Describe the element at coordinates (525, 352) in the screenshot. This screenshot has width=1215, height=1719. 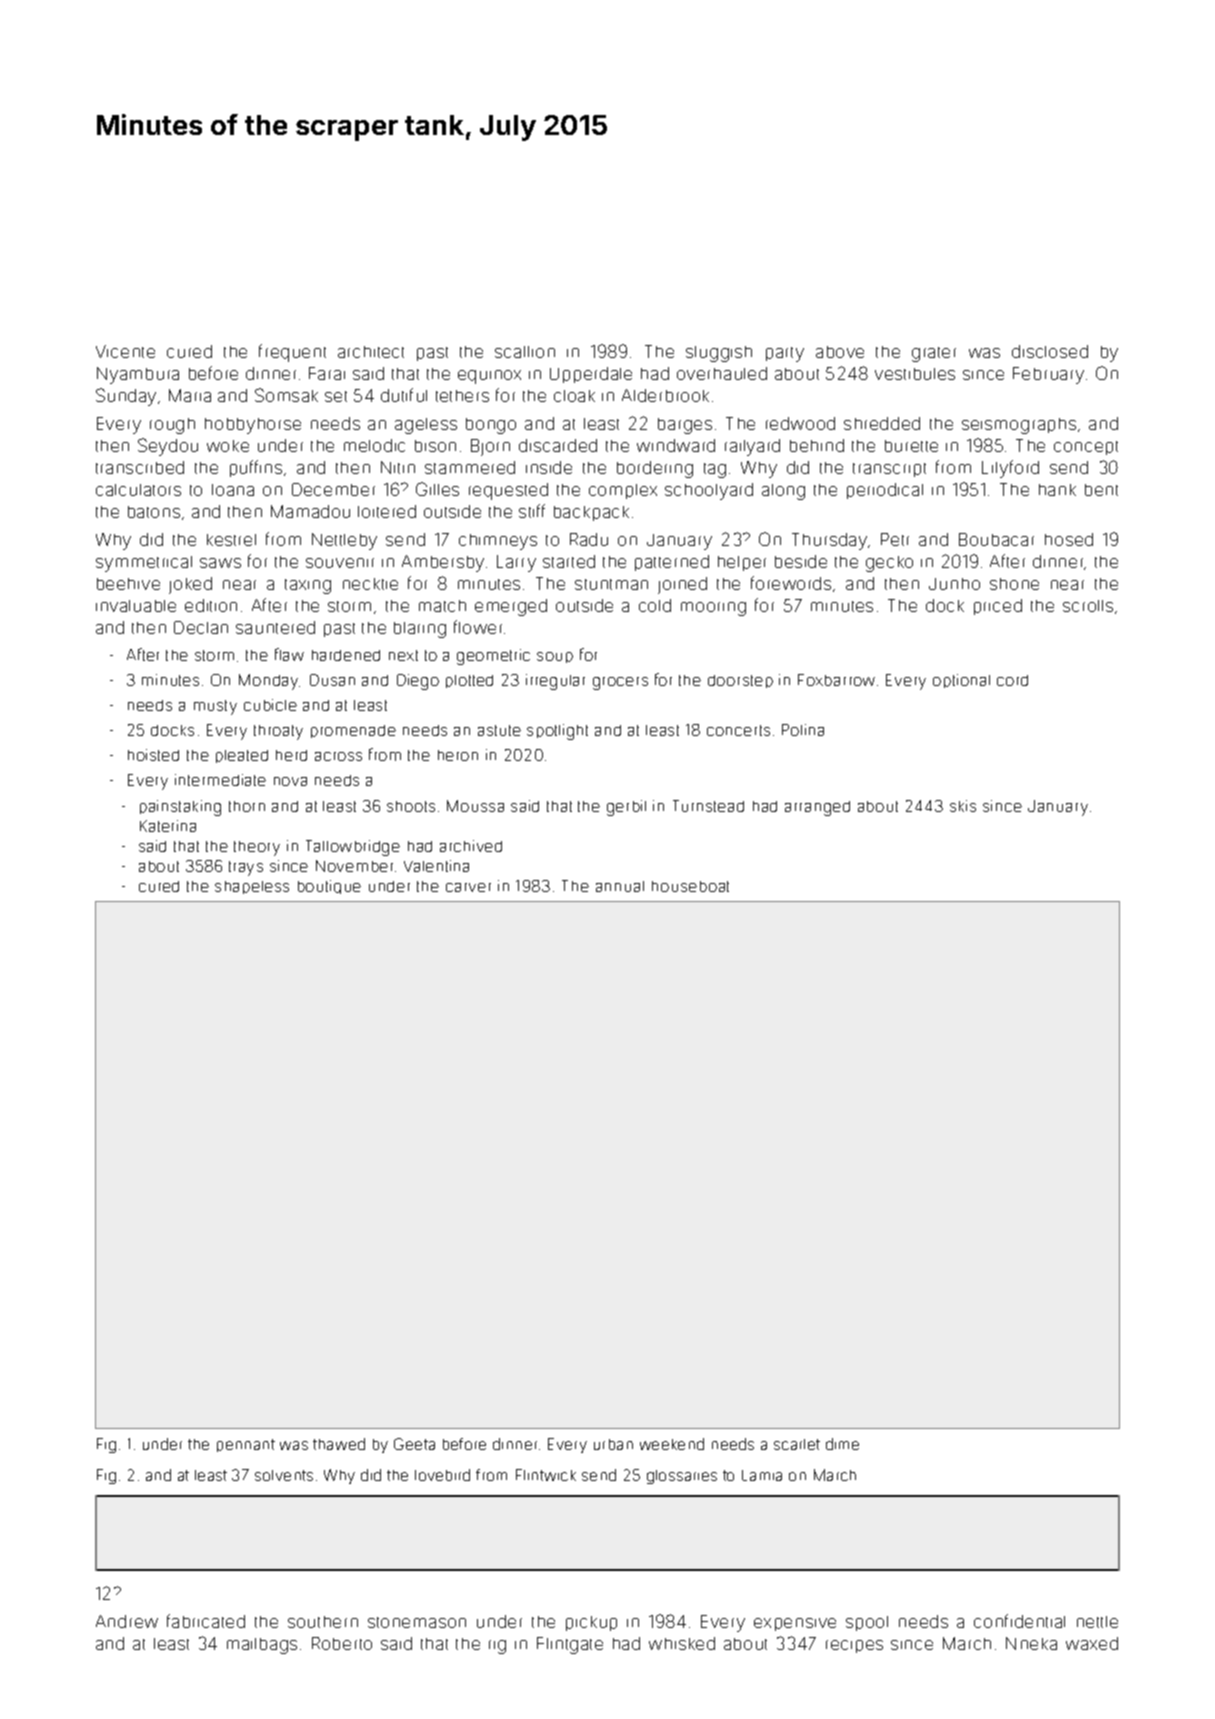
I see `scallion` at that location.
